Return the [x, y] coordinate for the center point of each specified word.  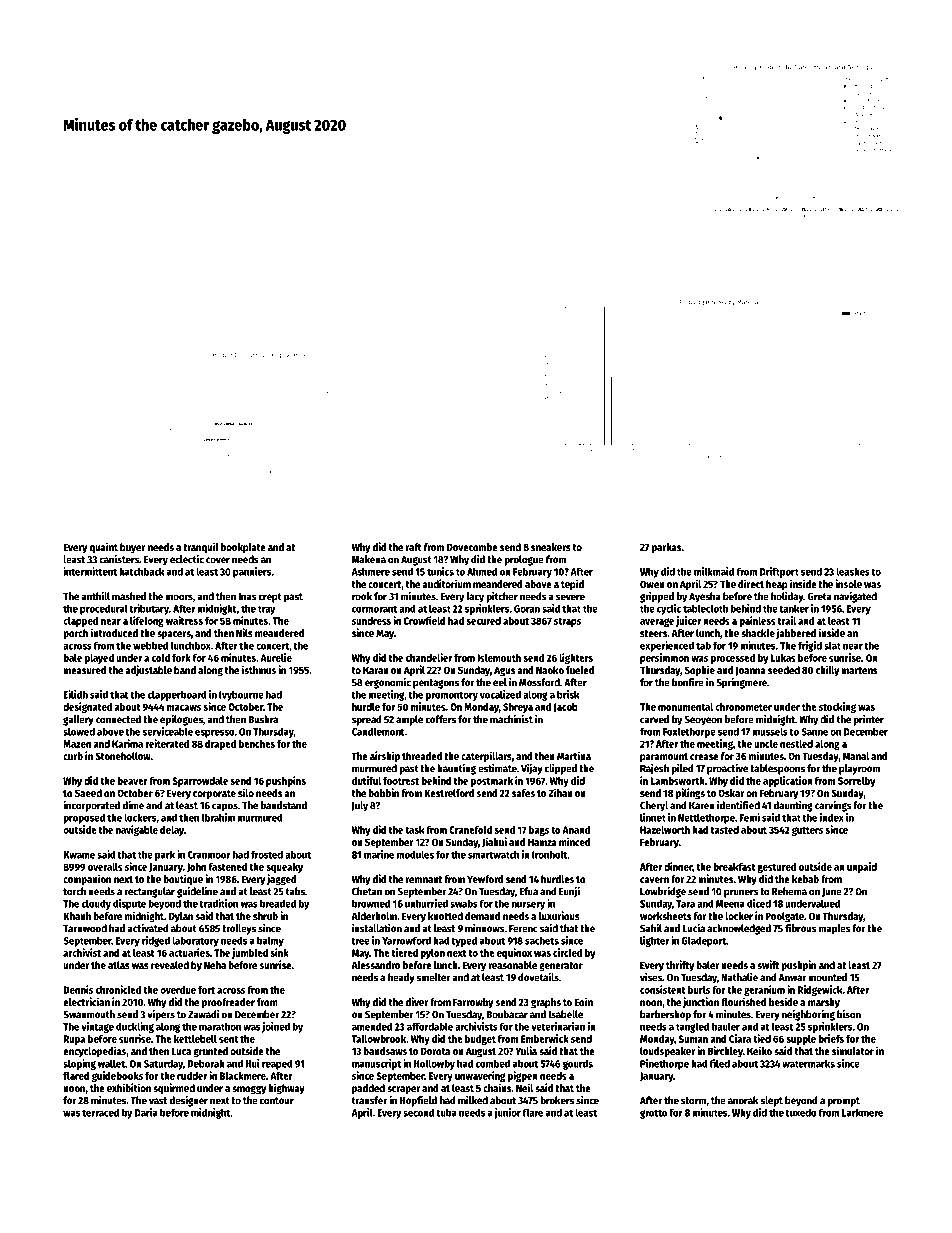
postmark [492, 782]
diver [417, 1001]
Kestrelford [449, 793]
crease [704, 757]
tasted [725, 830]
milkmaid [714, 571]
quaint [104, 548]
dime [133, 805]
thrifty [680, 965]
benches [257, 744]
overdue [178, 990]
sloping [79, 1064]
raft [414, 547]
